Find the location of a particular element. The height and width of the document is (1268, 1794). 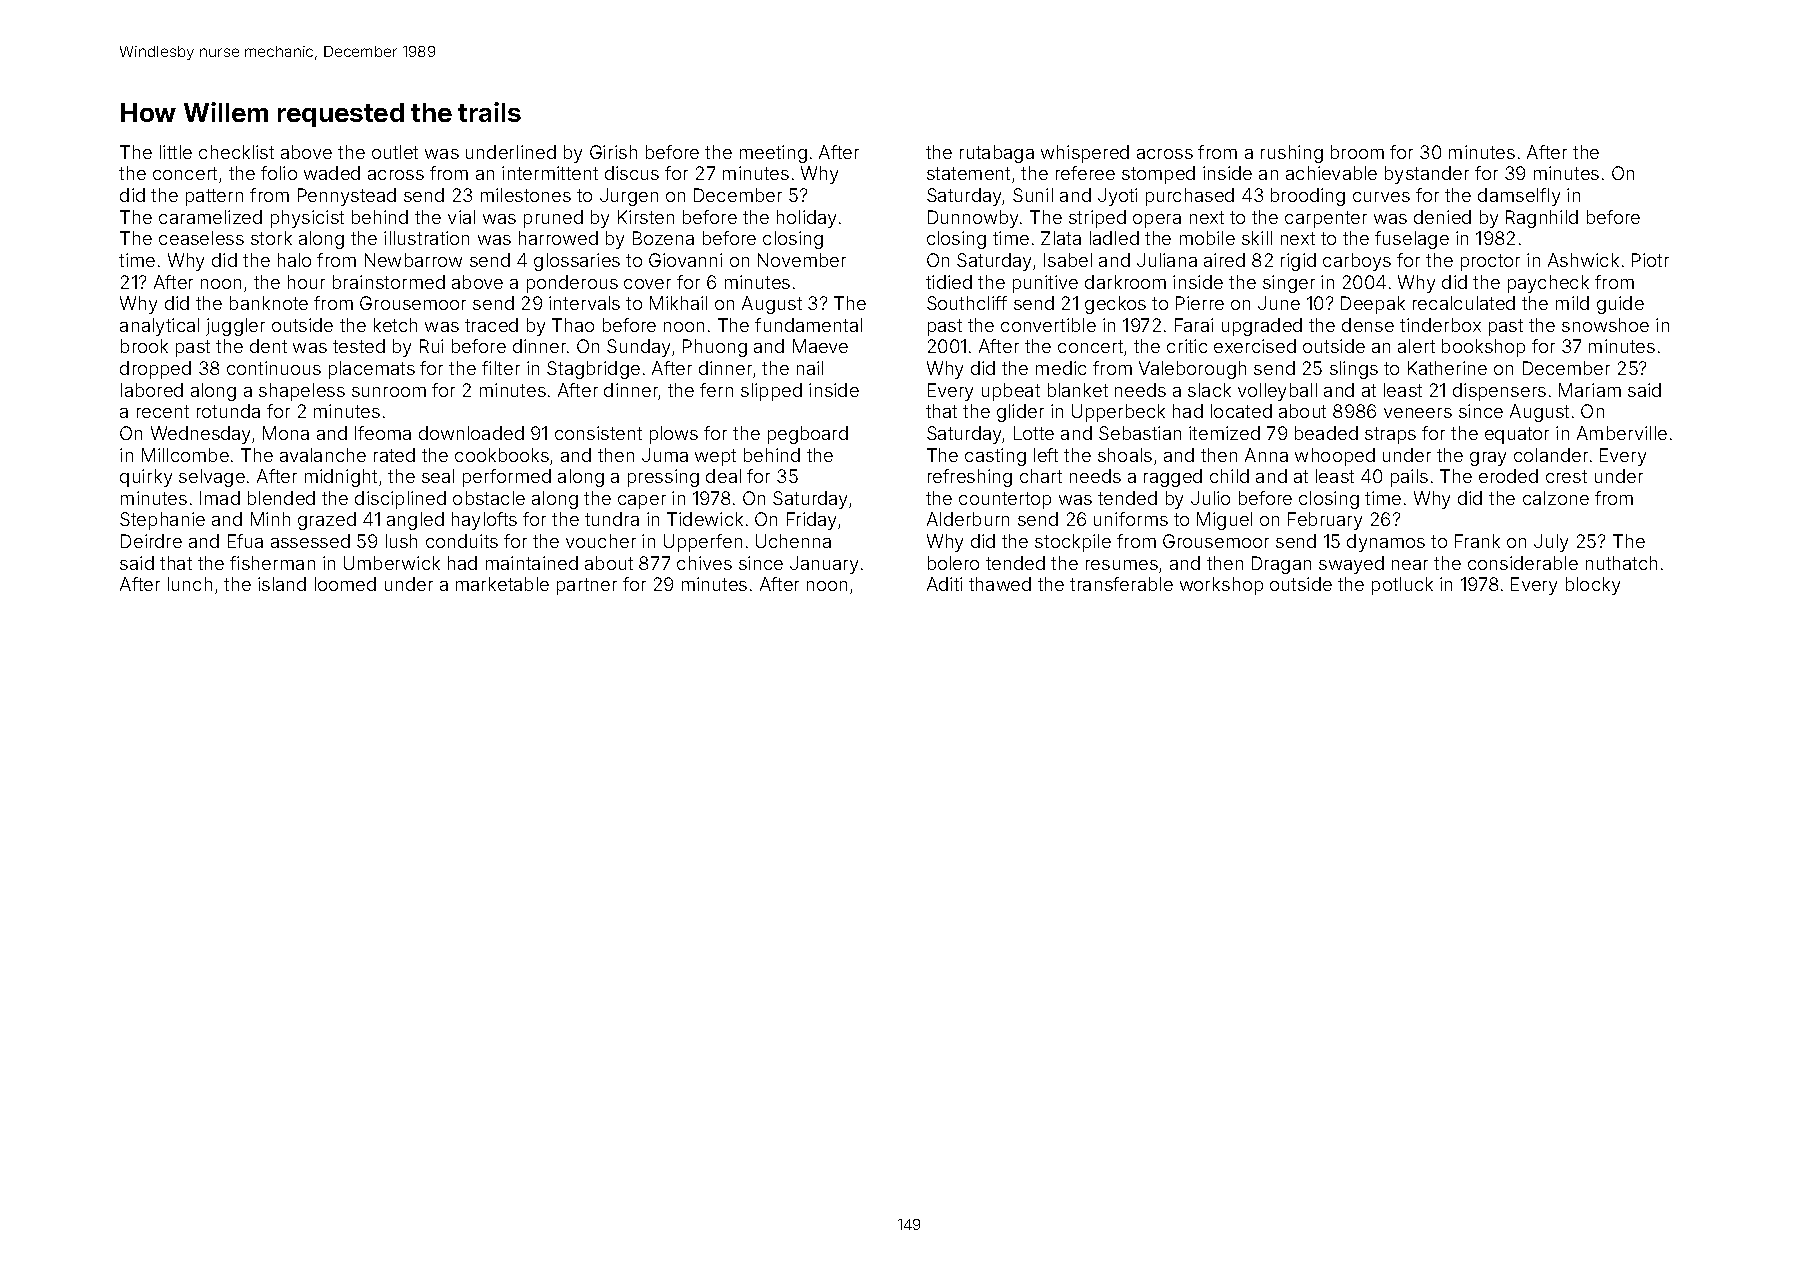

transferable is located at coordinates (1121, 584).
